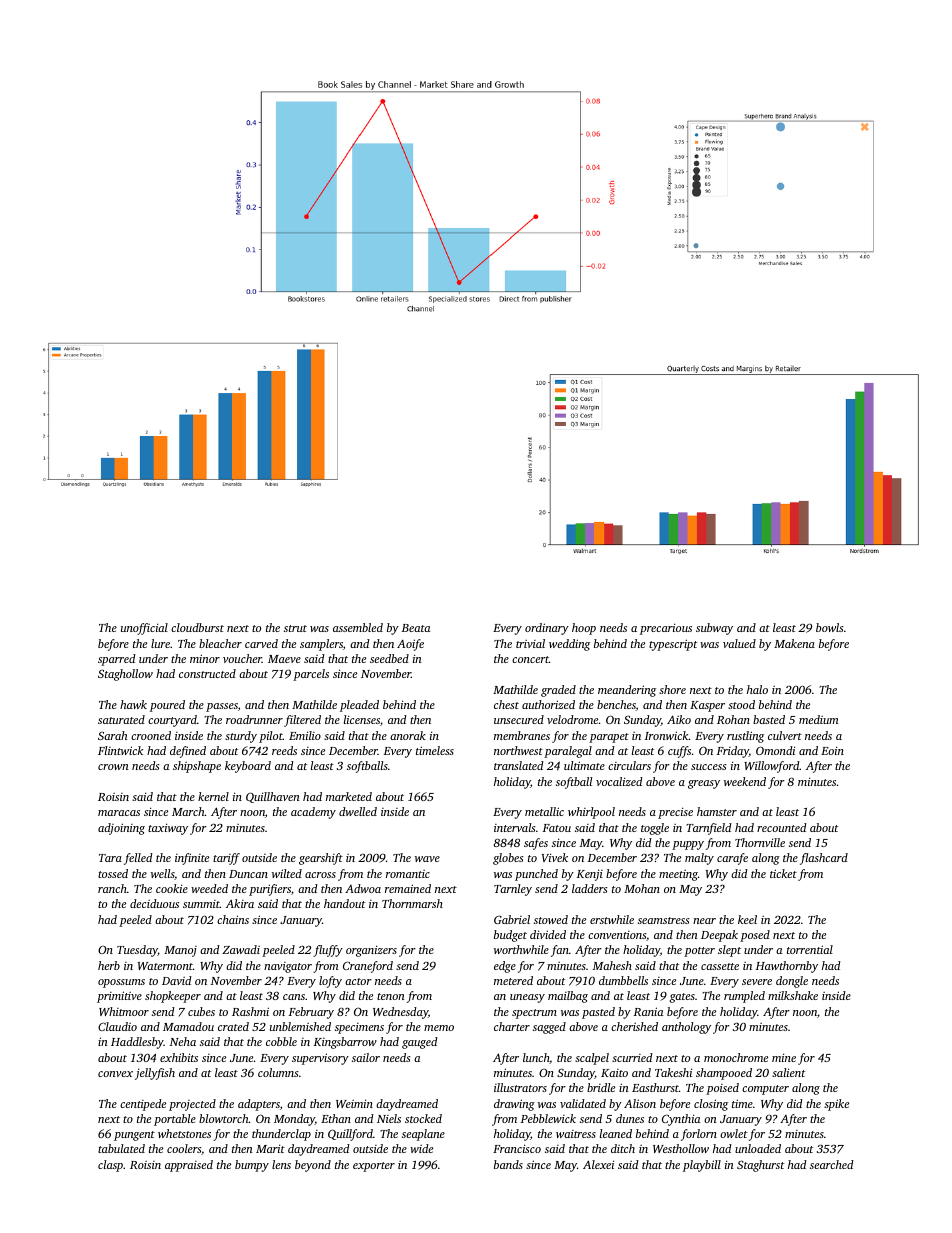  I want to click on clasp, so click(110, 1166).
